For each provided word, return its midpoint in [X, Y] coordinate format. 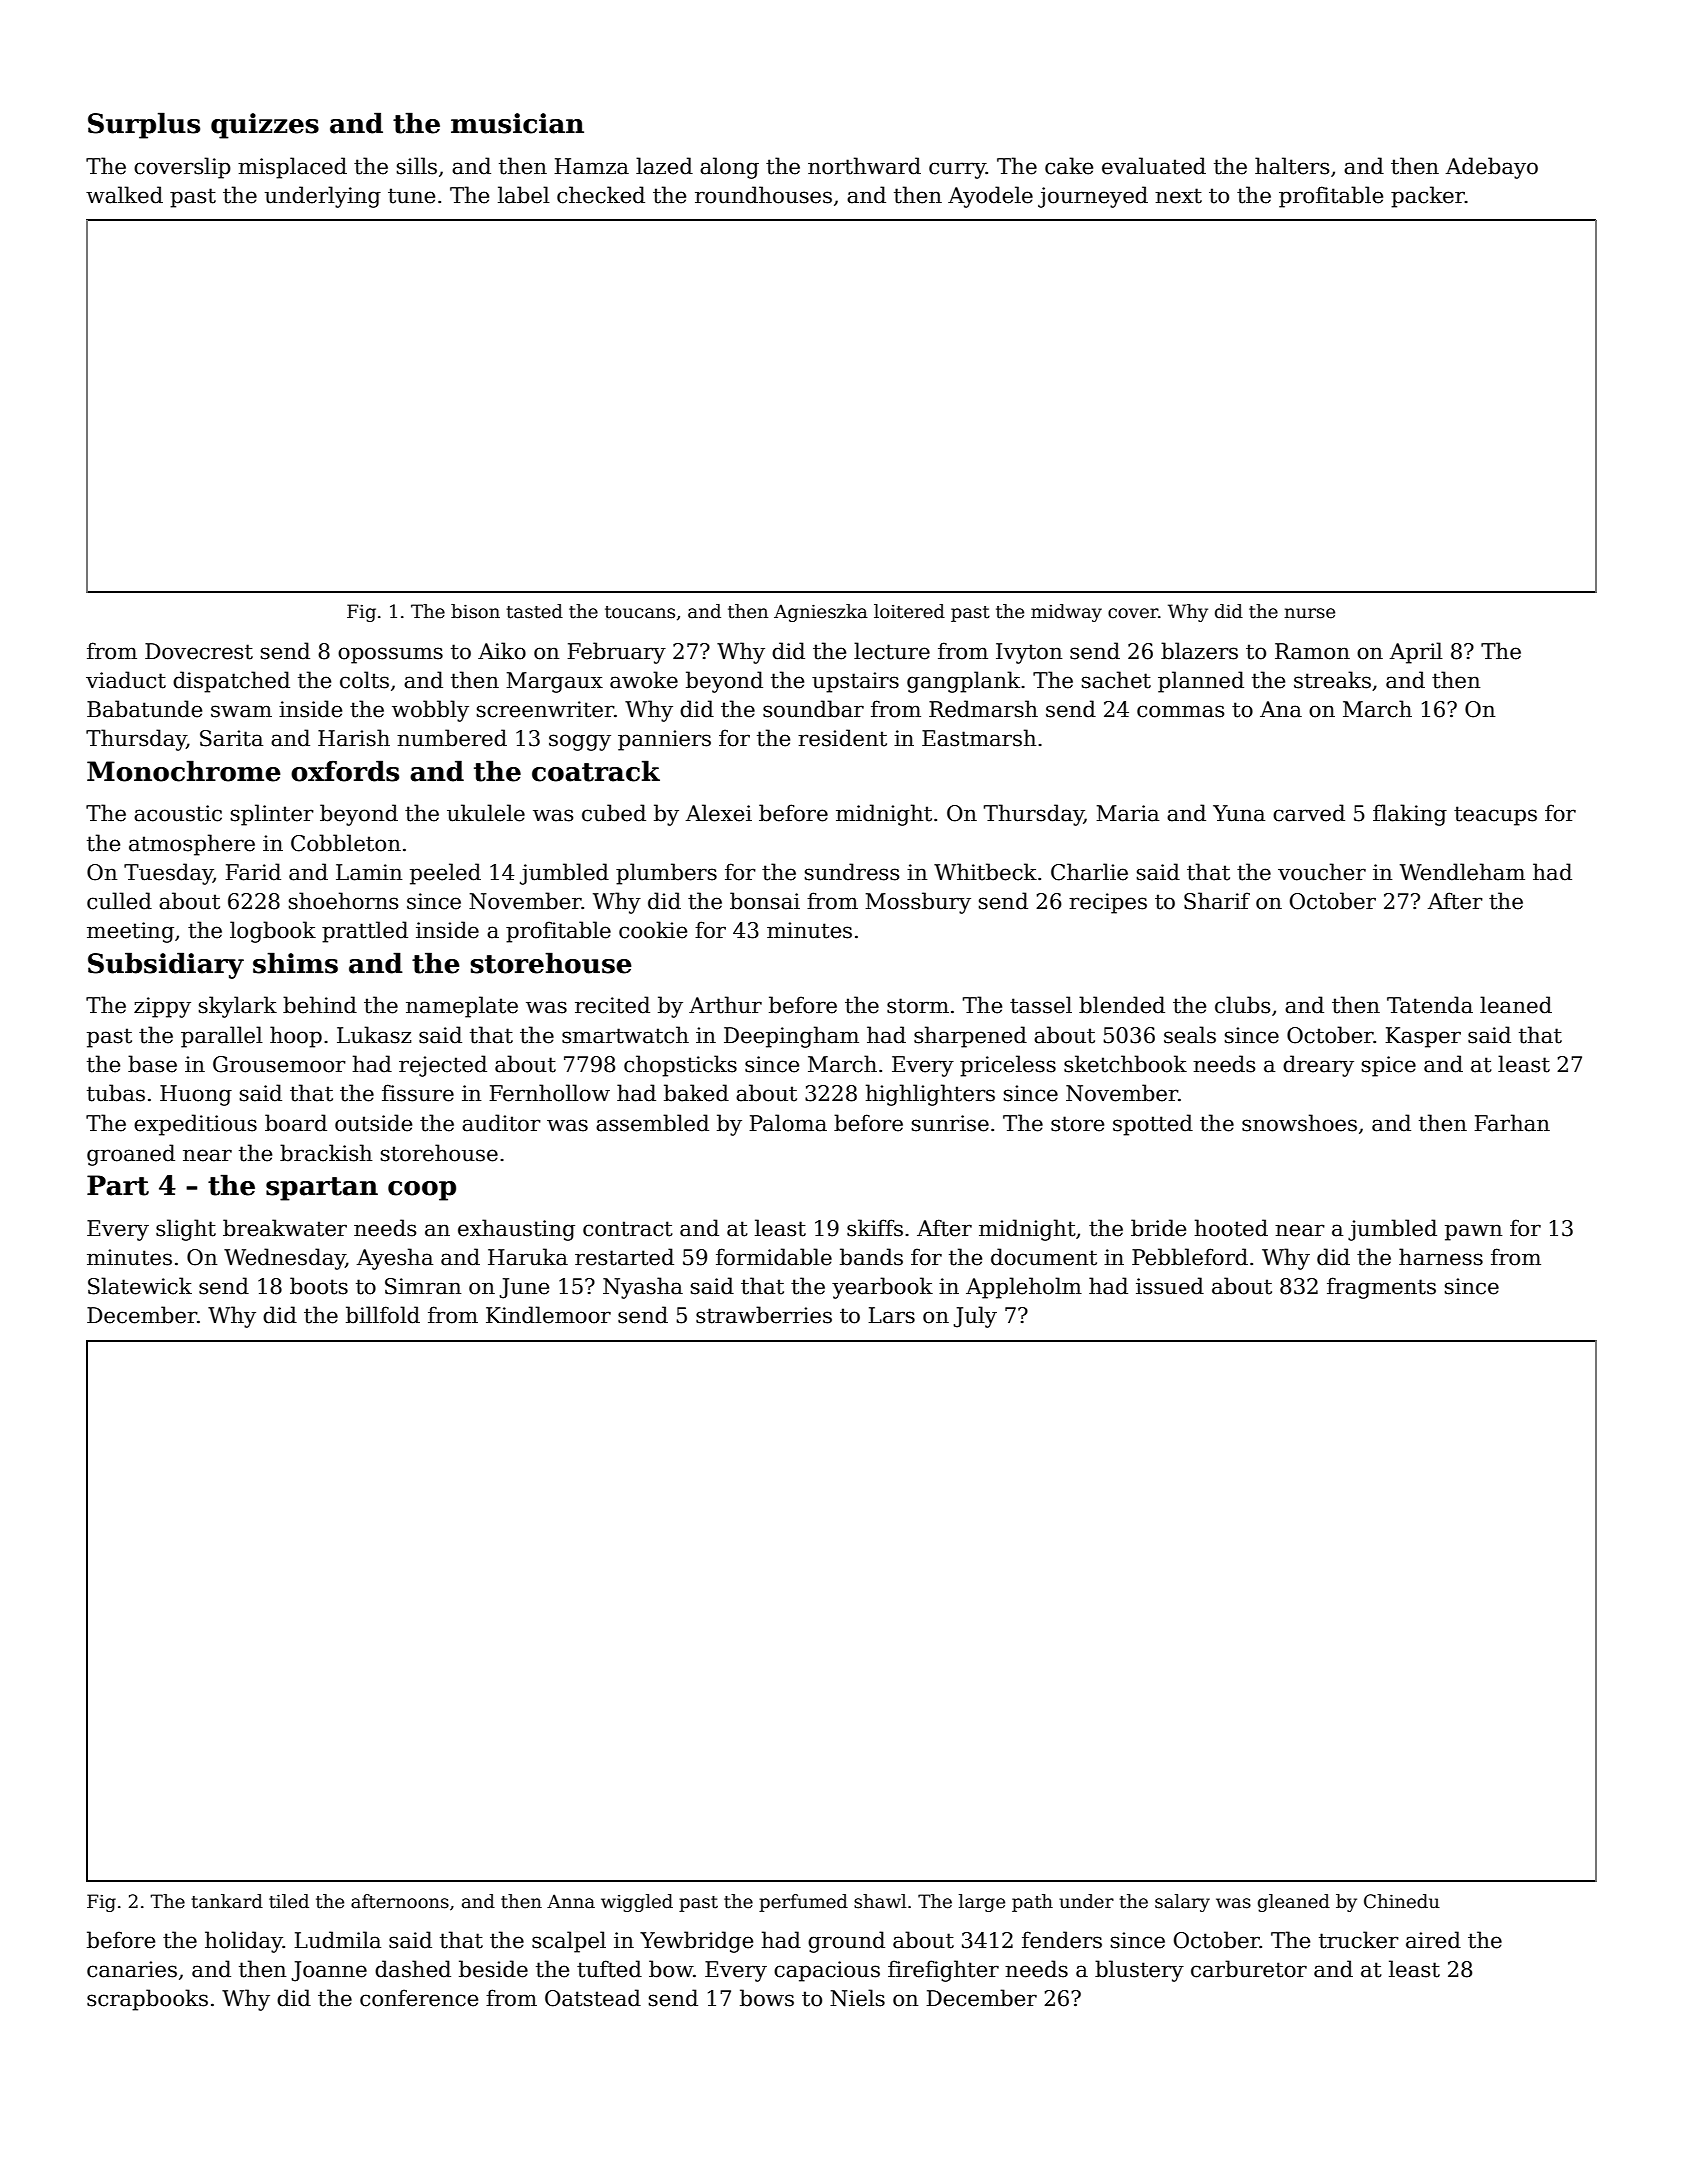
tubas [116, 1093]
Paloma [788, 1123]
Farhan [1512, 1123]
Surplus [144, 125]
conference [419, 1998]
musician [517, 123]
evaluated [1154, 166]
